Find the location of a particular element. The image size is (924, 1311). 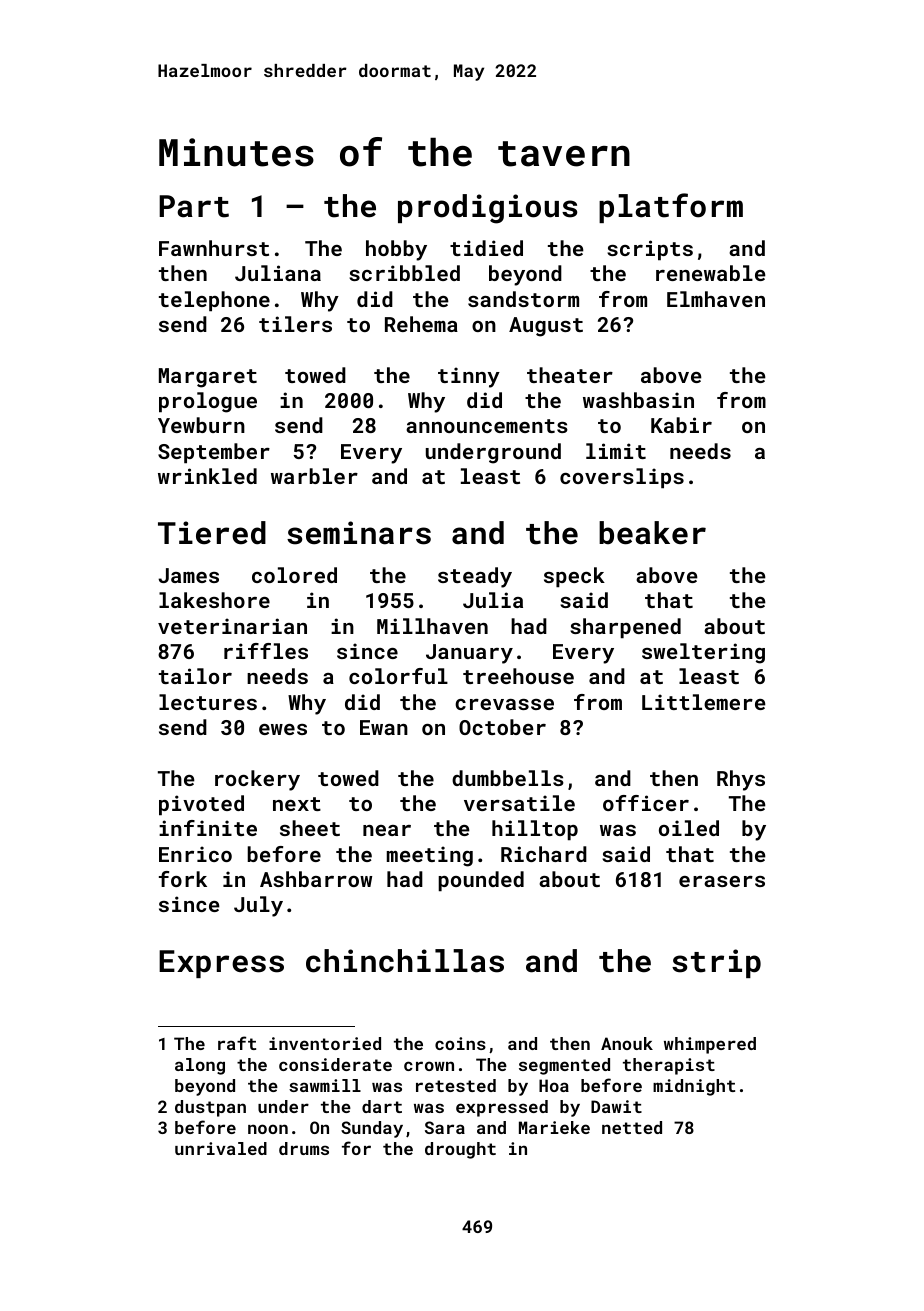

fork is located at coordinates (183, 879).
